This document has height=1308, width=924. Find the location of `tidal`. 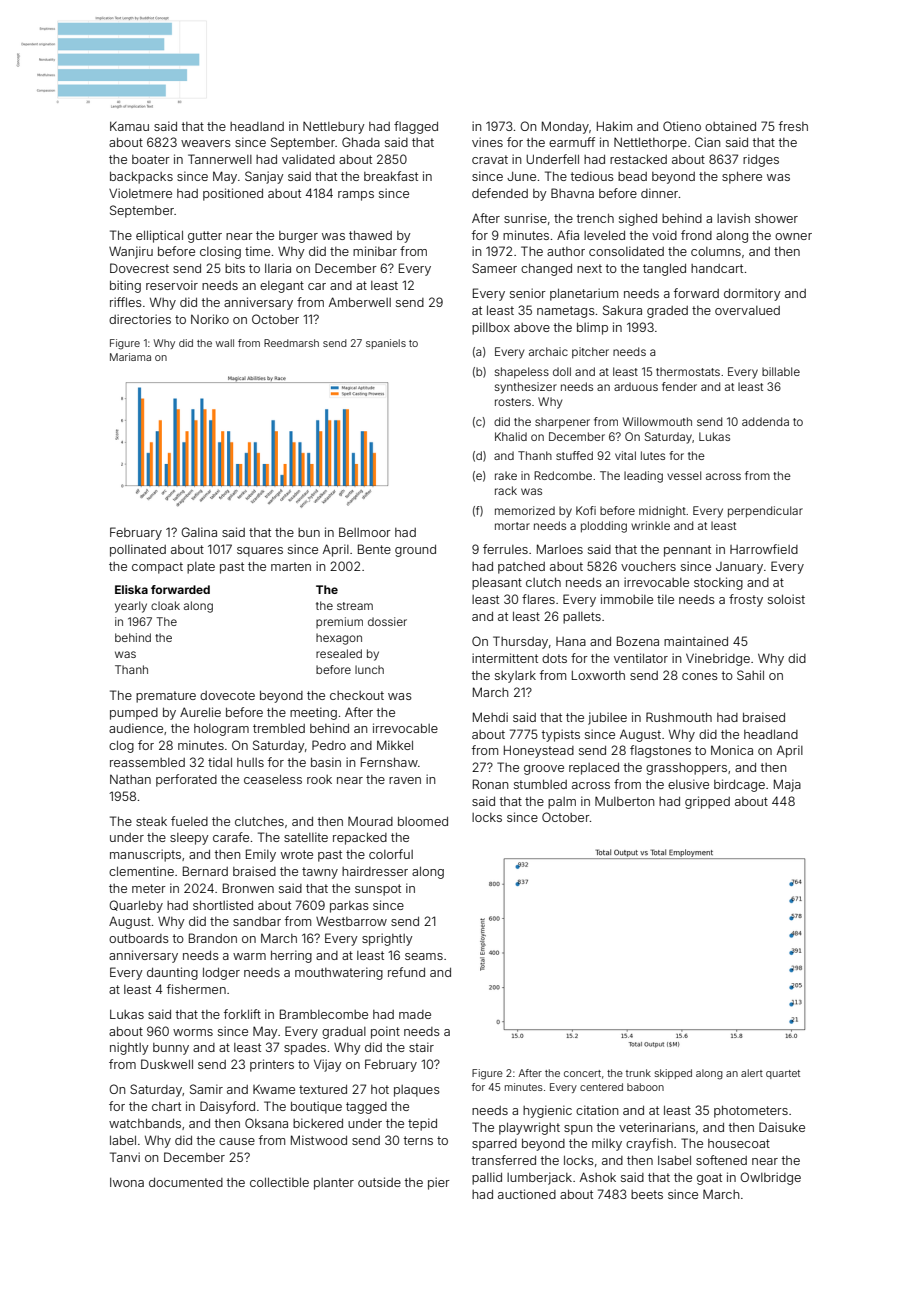

tidal is located at coordinates (220, 762).
